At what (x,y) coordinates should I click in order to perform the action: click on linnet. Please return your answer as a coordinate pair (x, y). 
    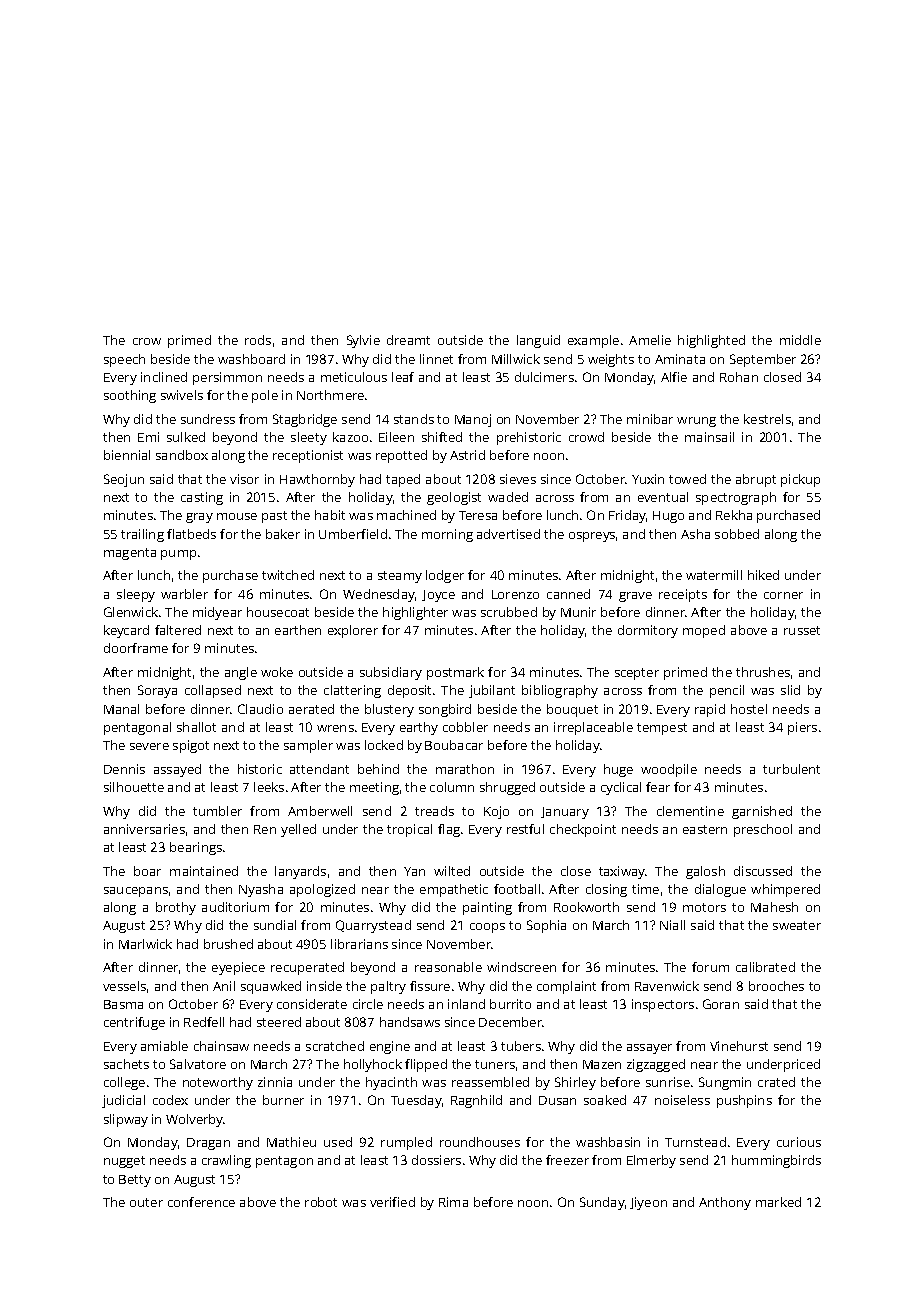
    Looking at the image, I should click on (436, 359).
